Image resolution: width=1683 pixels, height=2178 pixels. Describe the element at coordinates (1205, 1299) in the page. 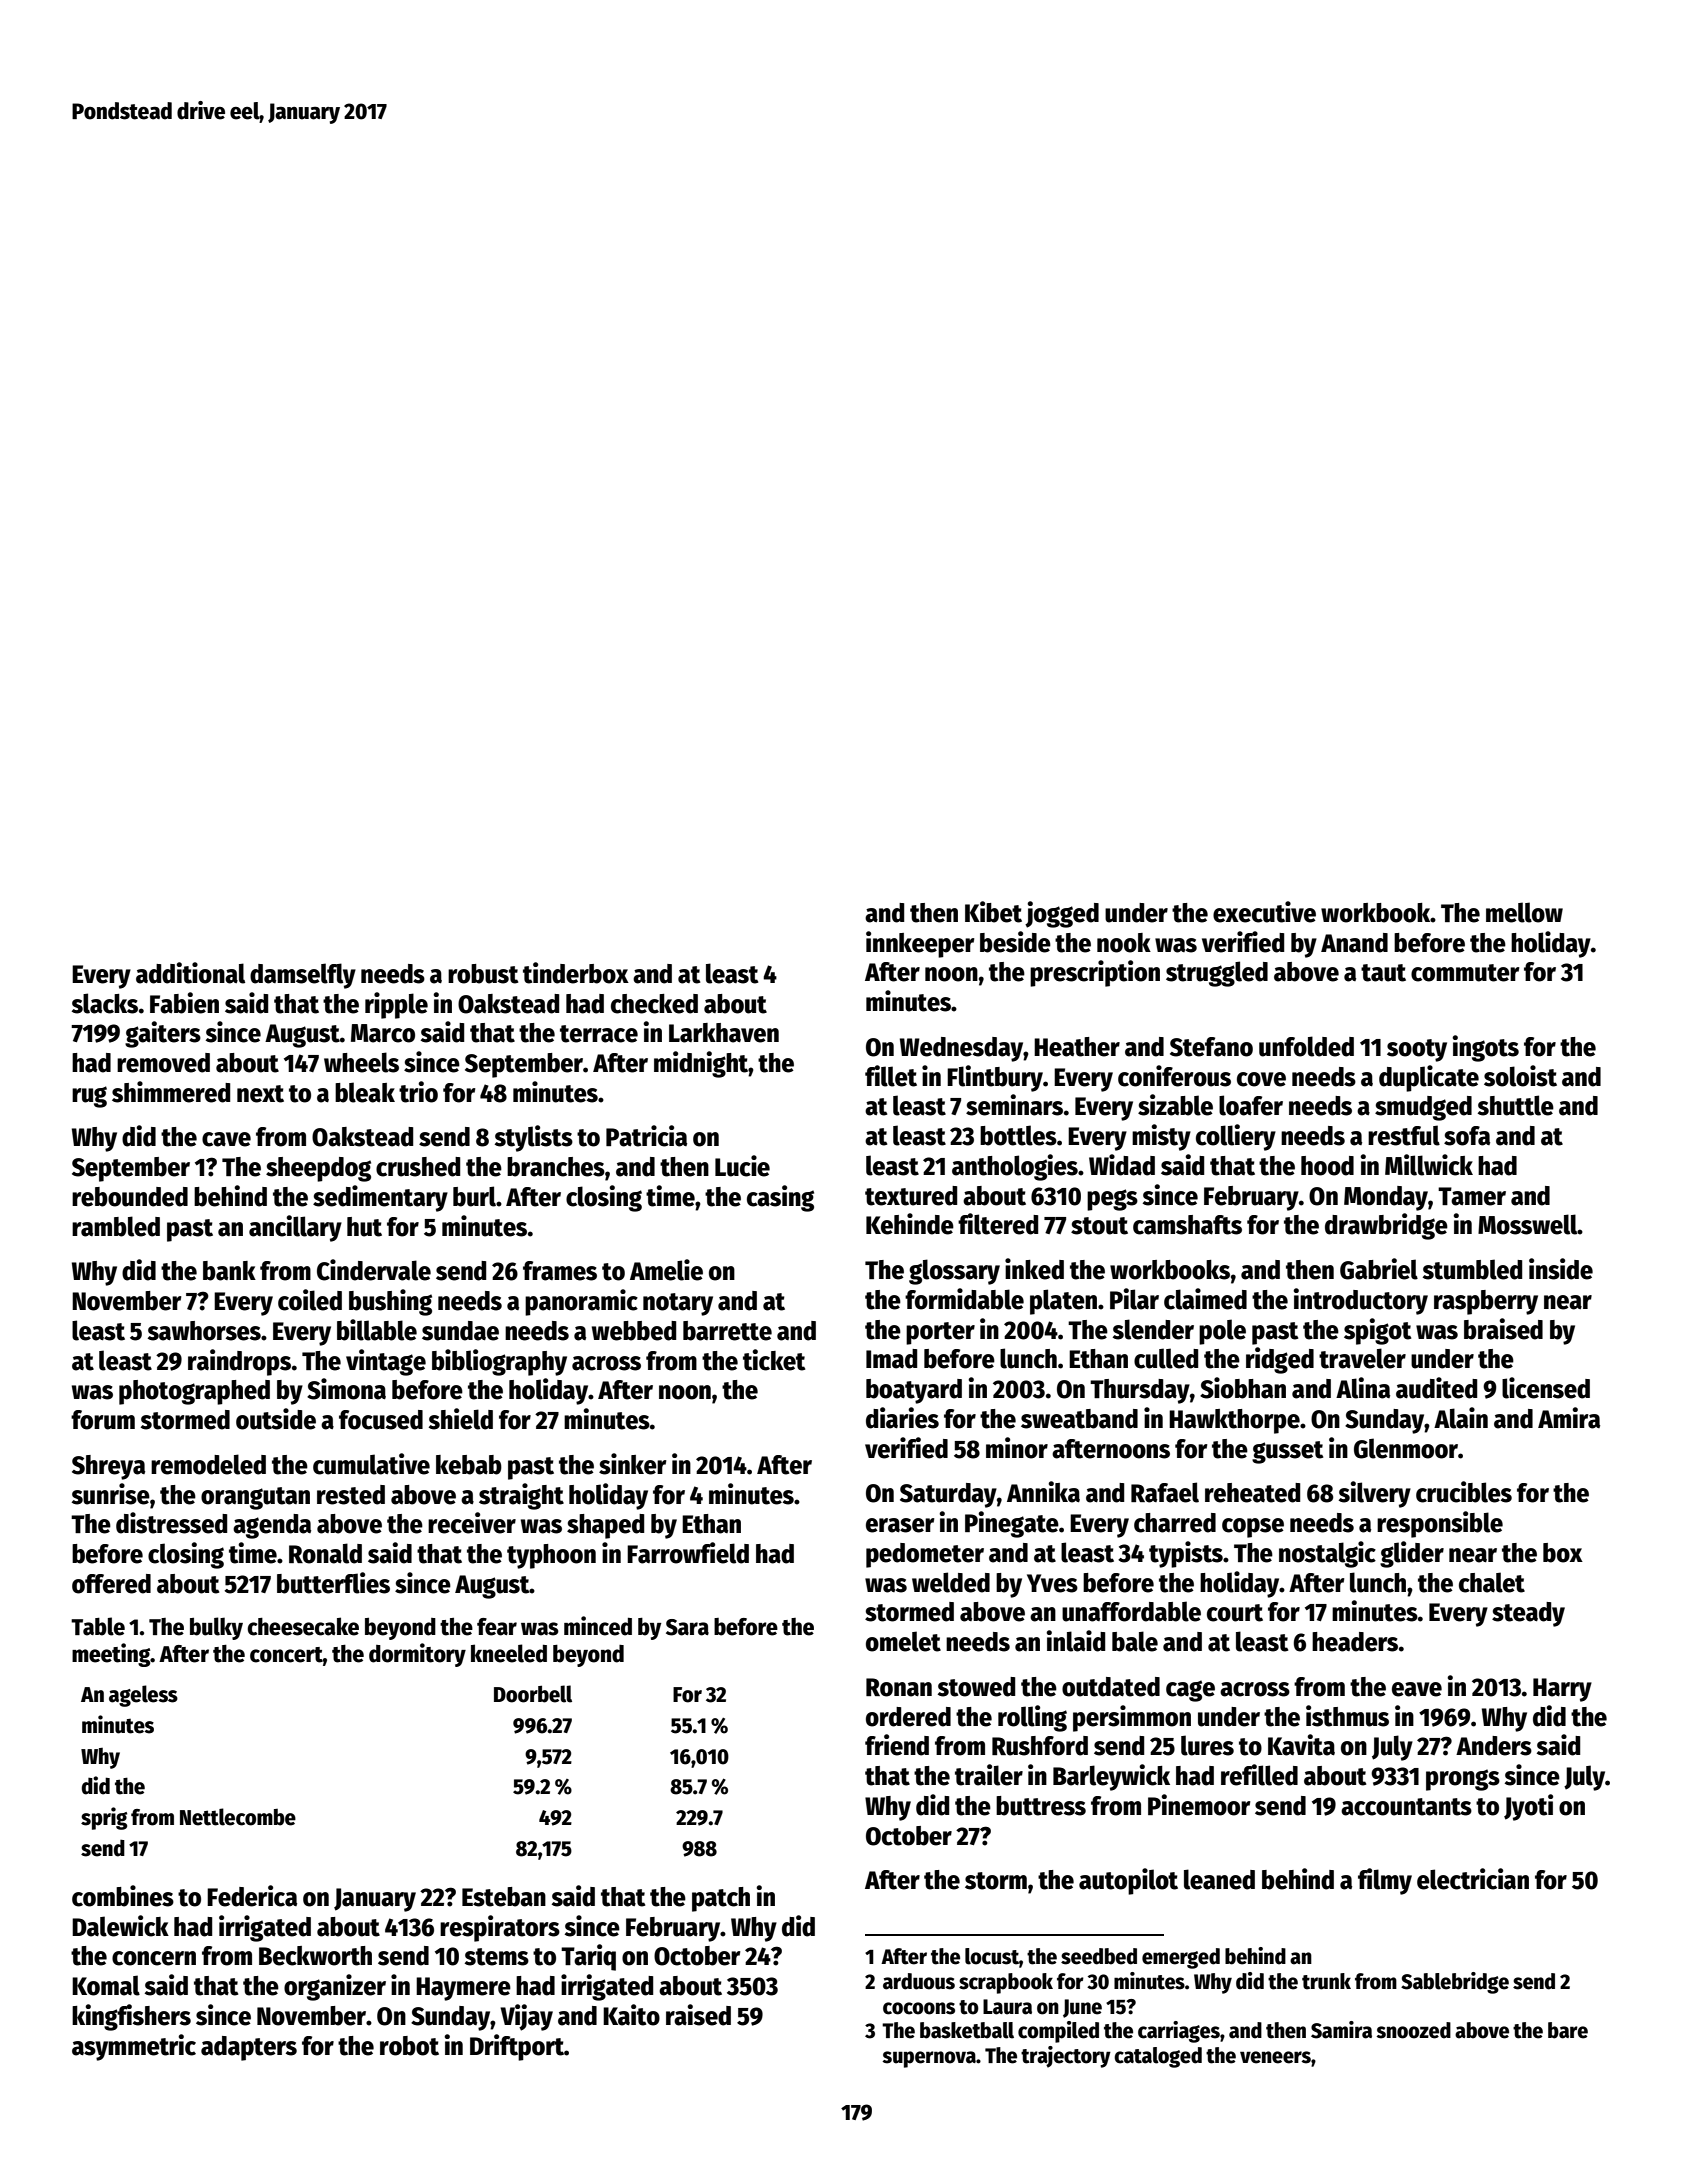

I see `claimed` at that location.
